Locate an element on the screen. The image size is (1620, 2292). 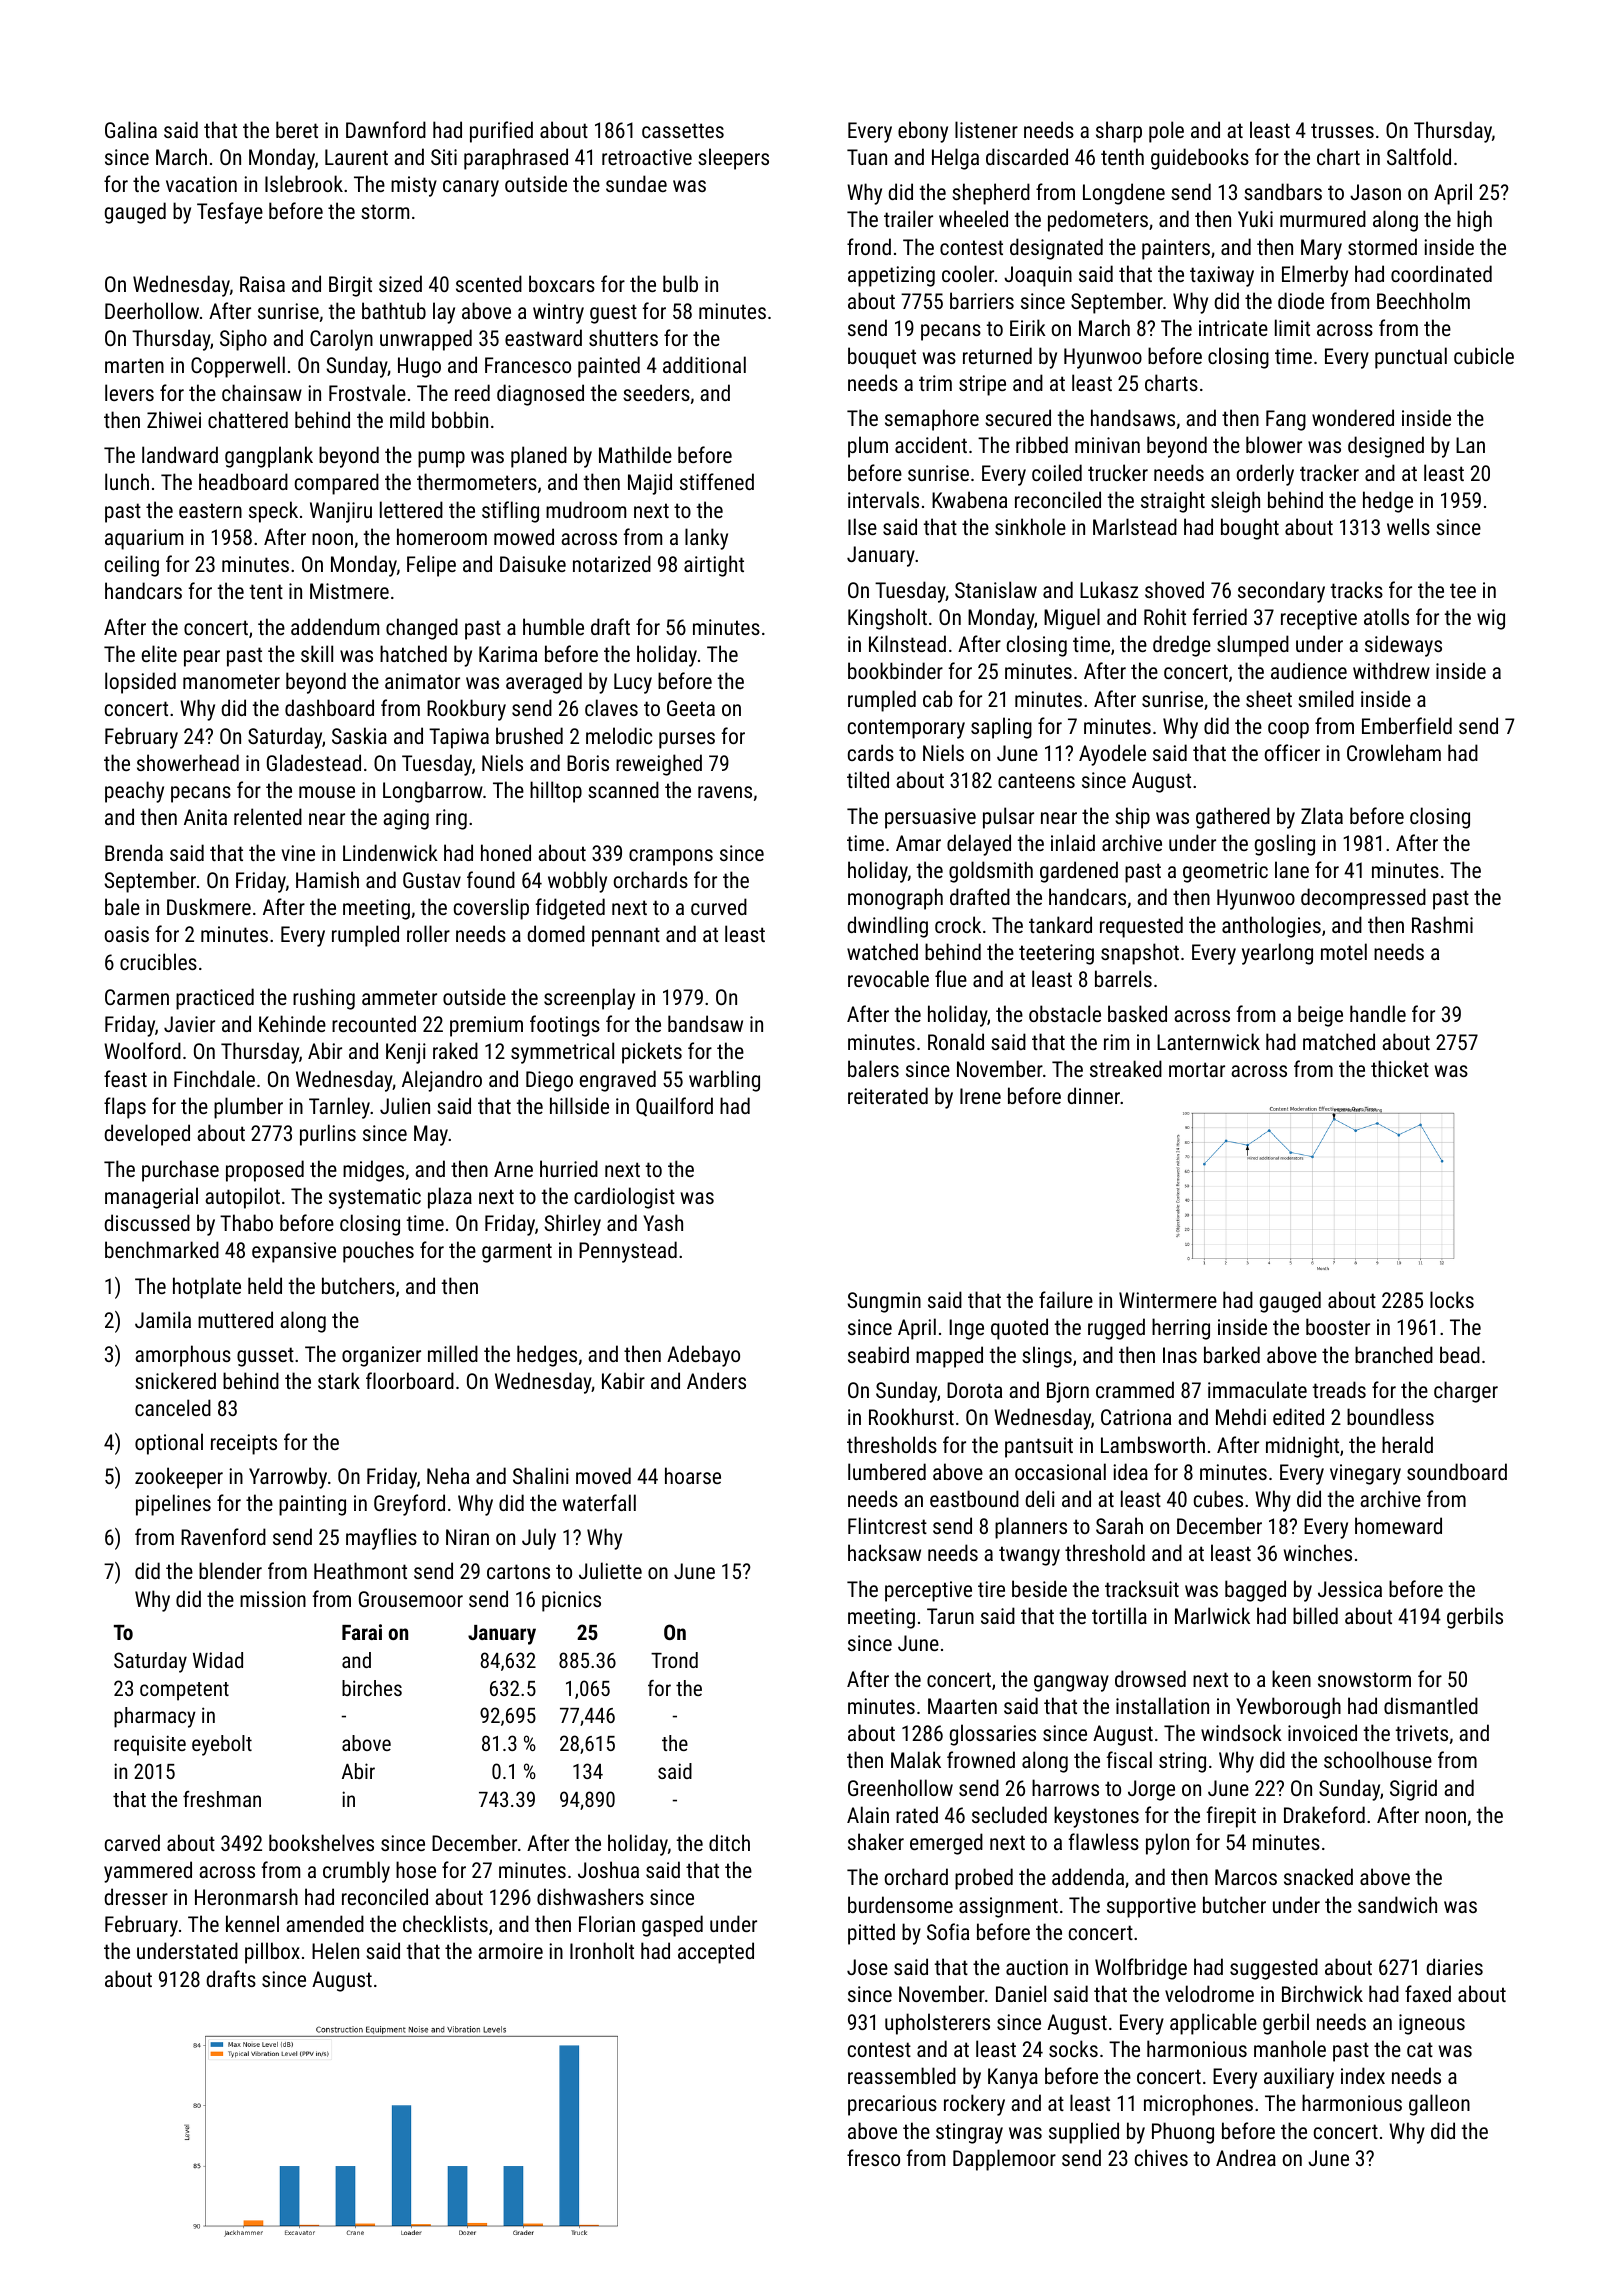
fresco is located at coordinates (873, 2157).
